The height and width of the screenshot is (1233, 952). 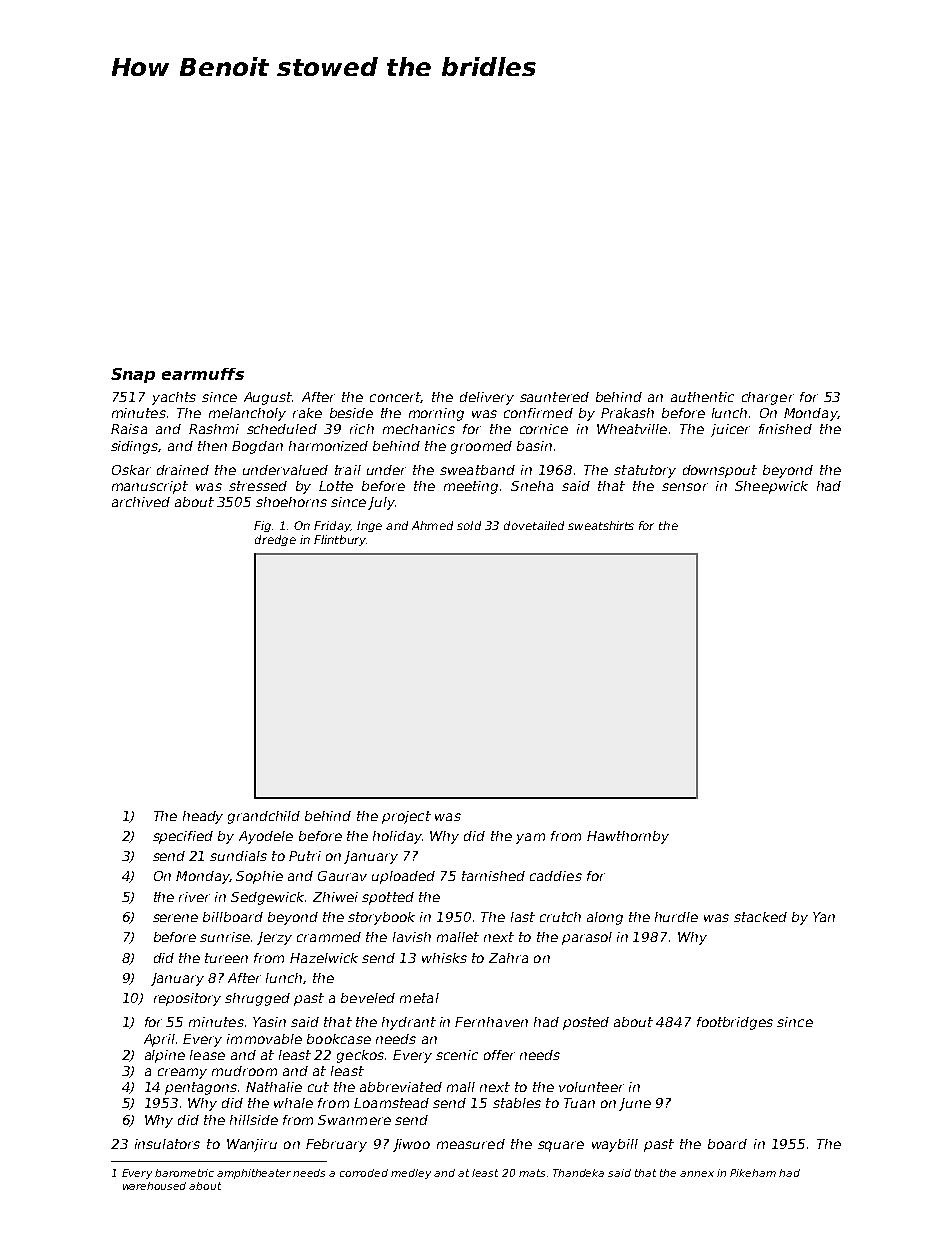 I want to click on repository, so click(x=187, y=999).
